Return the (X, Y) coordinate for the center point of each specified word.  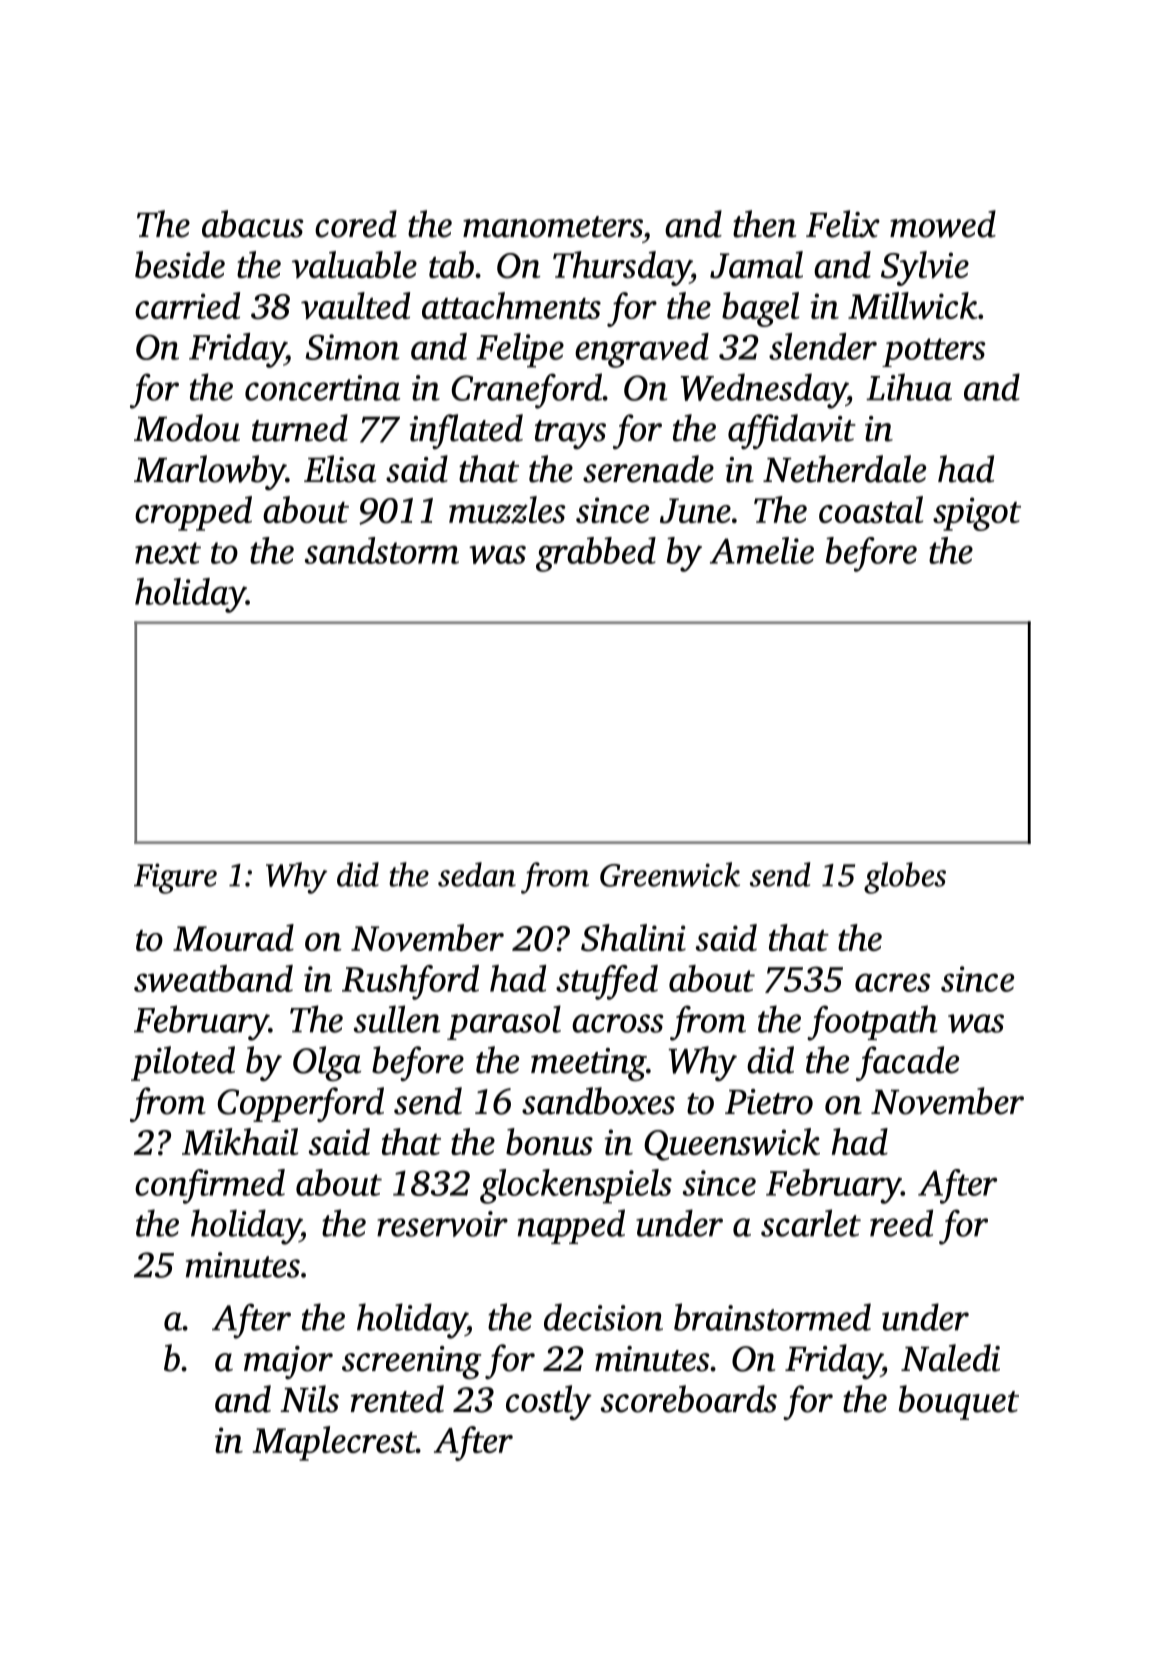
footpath (872, 1023)
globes (905, 878)
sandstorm (382, 550)
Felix (843, 224)
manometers (553, 227)
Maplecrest (334, 1443)
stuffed (607, 982)
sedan (477, 874)
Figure (175, 878)
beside (180, 264)
